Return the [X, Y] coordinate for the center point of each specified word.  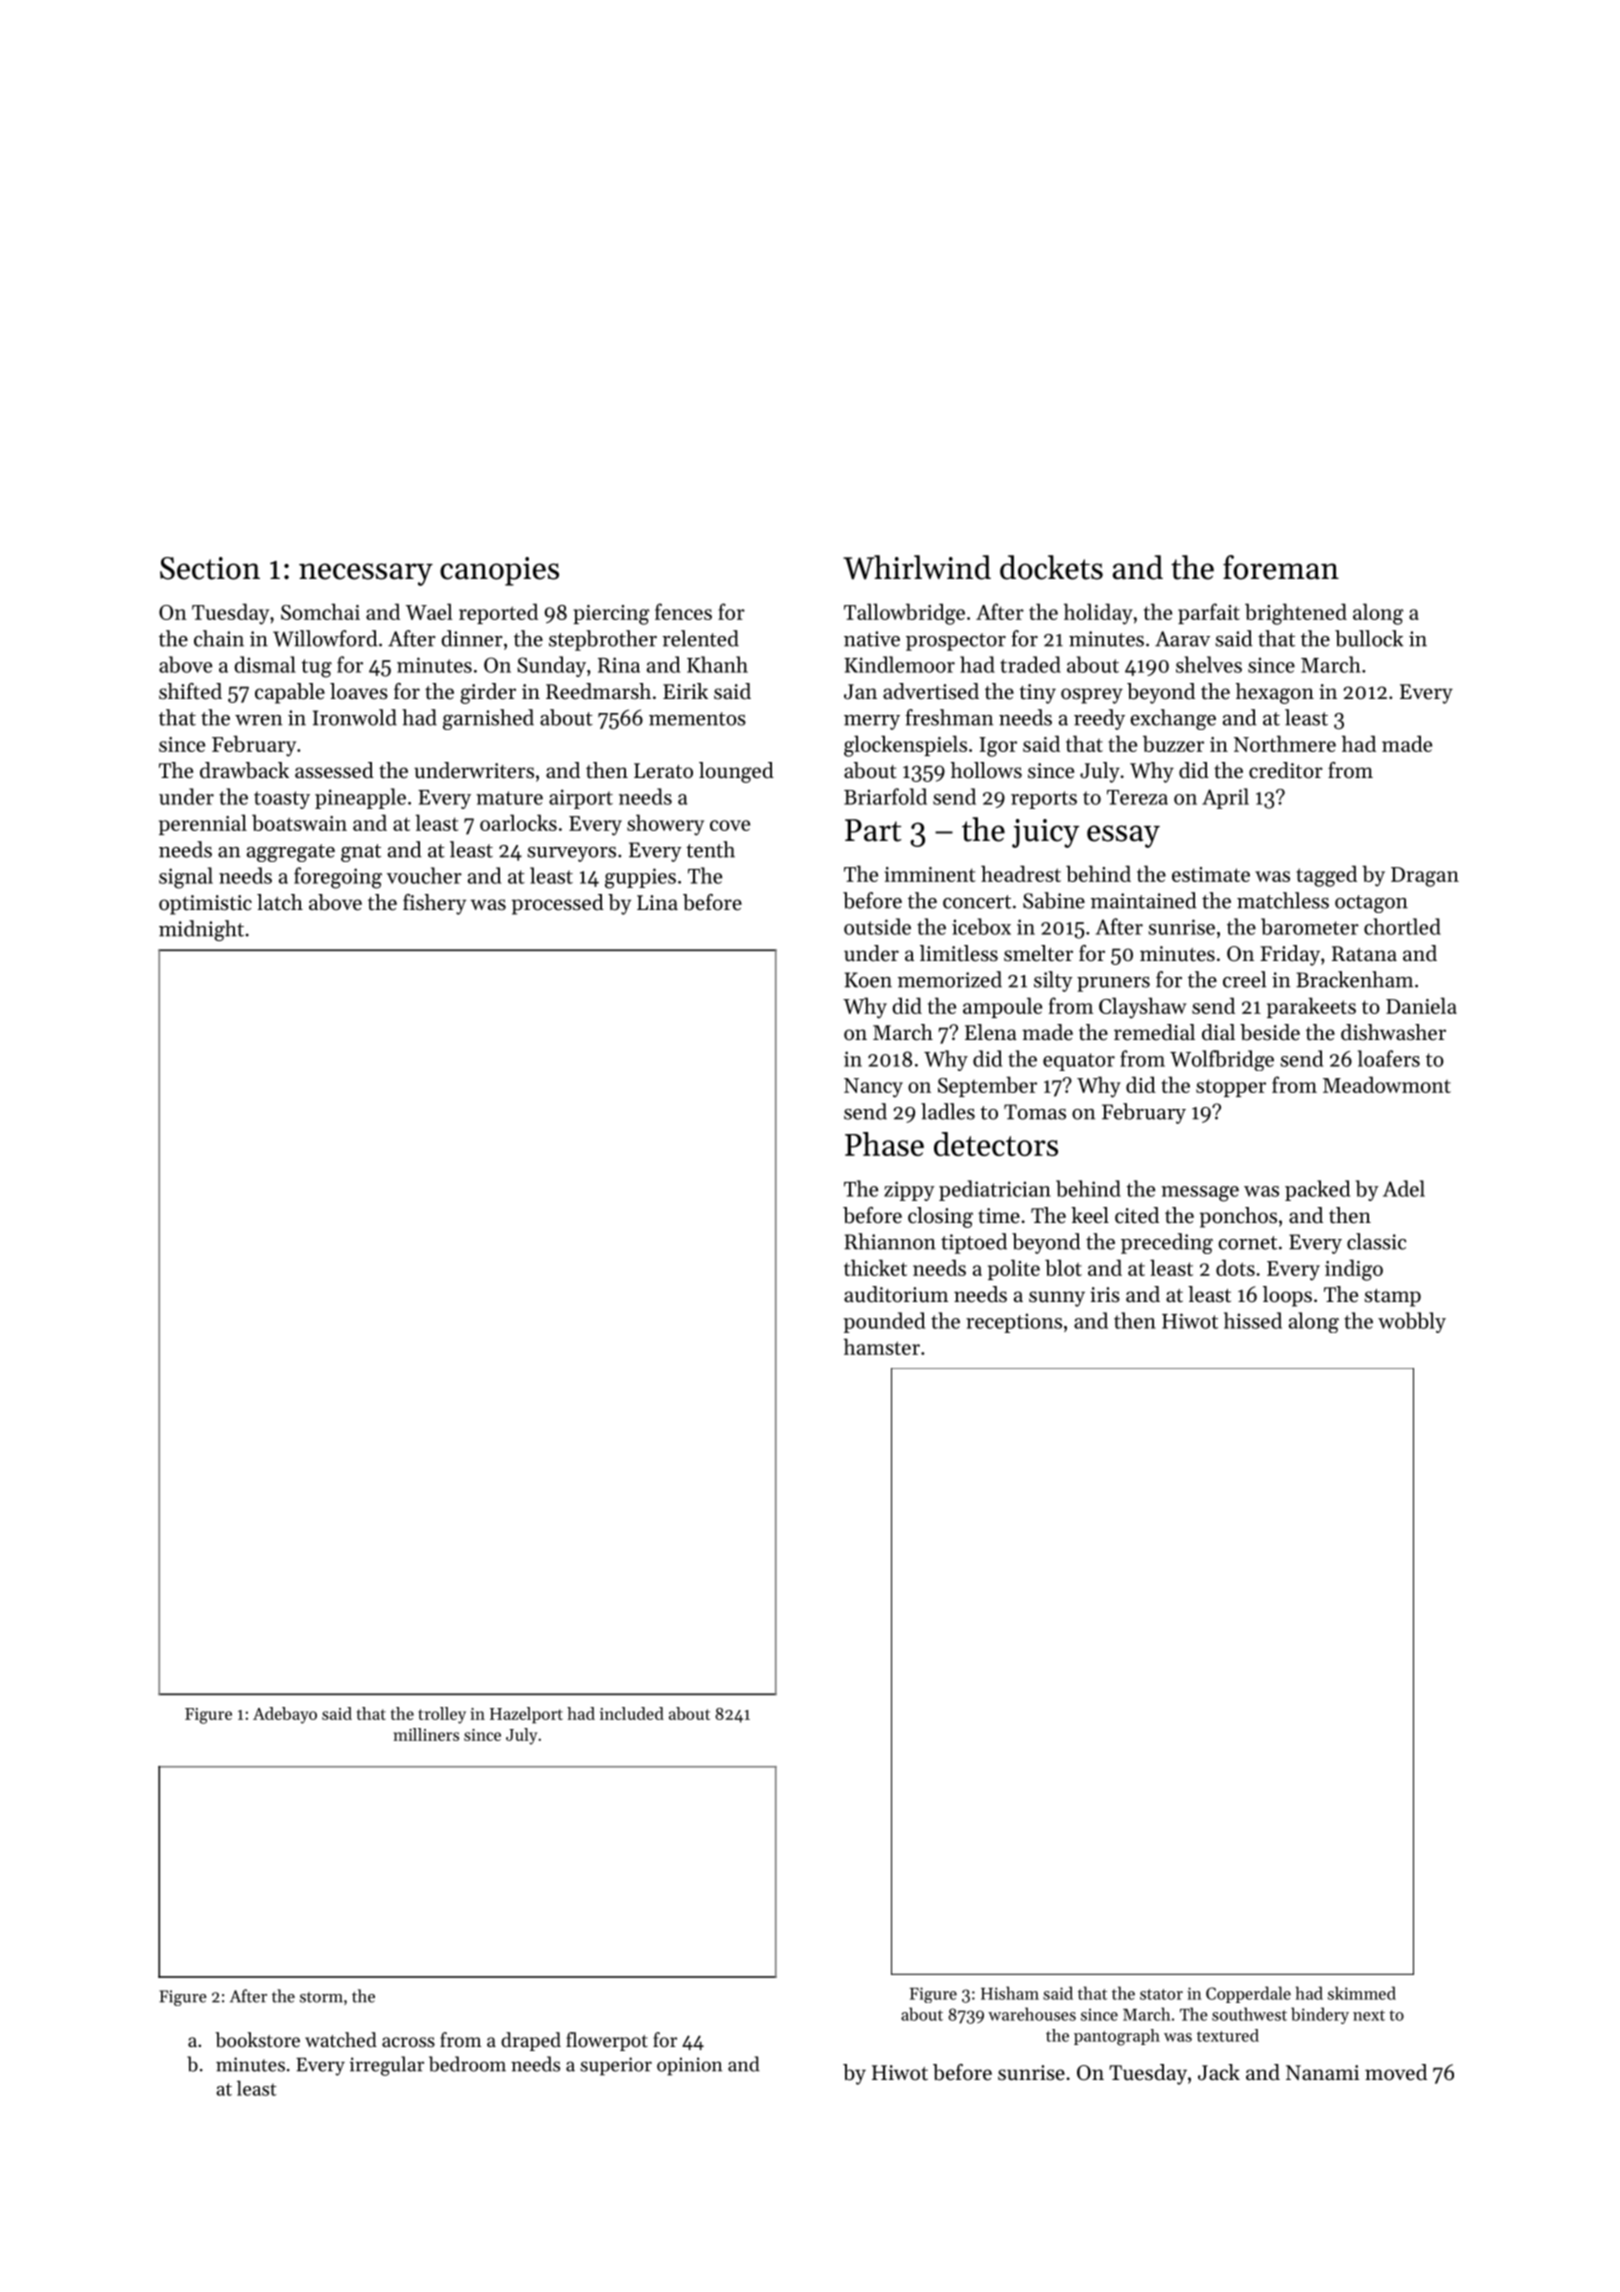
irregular [387, 2066]
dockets [1051, 567]
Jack [1219, 2072]
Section [210, 568]
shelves [1209, 664]
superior [616, 2066]
